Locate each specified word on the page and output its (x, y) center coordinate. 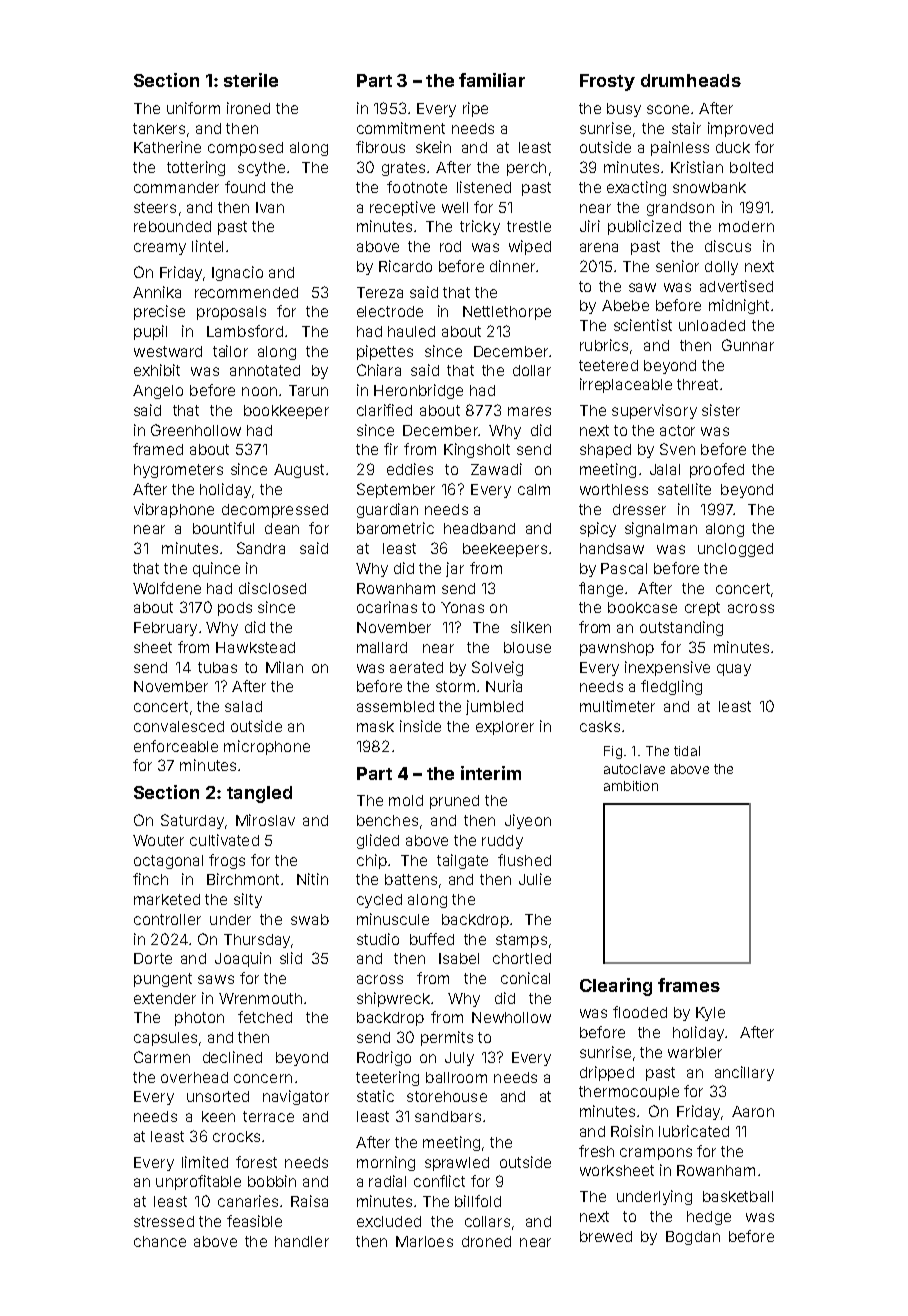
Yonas (462, 607)
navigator (296, 1097)
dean (282, 528)
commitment (401, 128)
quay (734, 670)
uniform (193, 108)
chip (372, 861)
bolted (751, 167)
